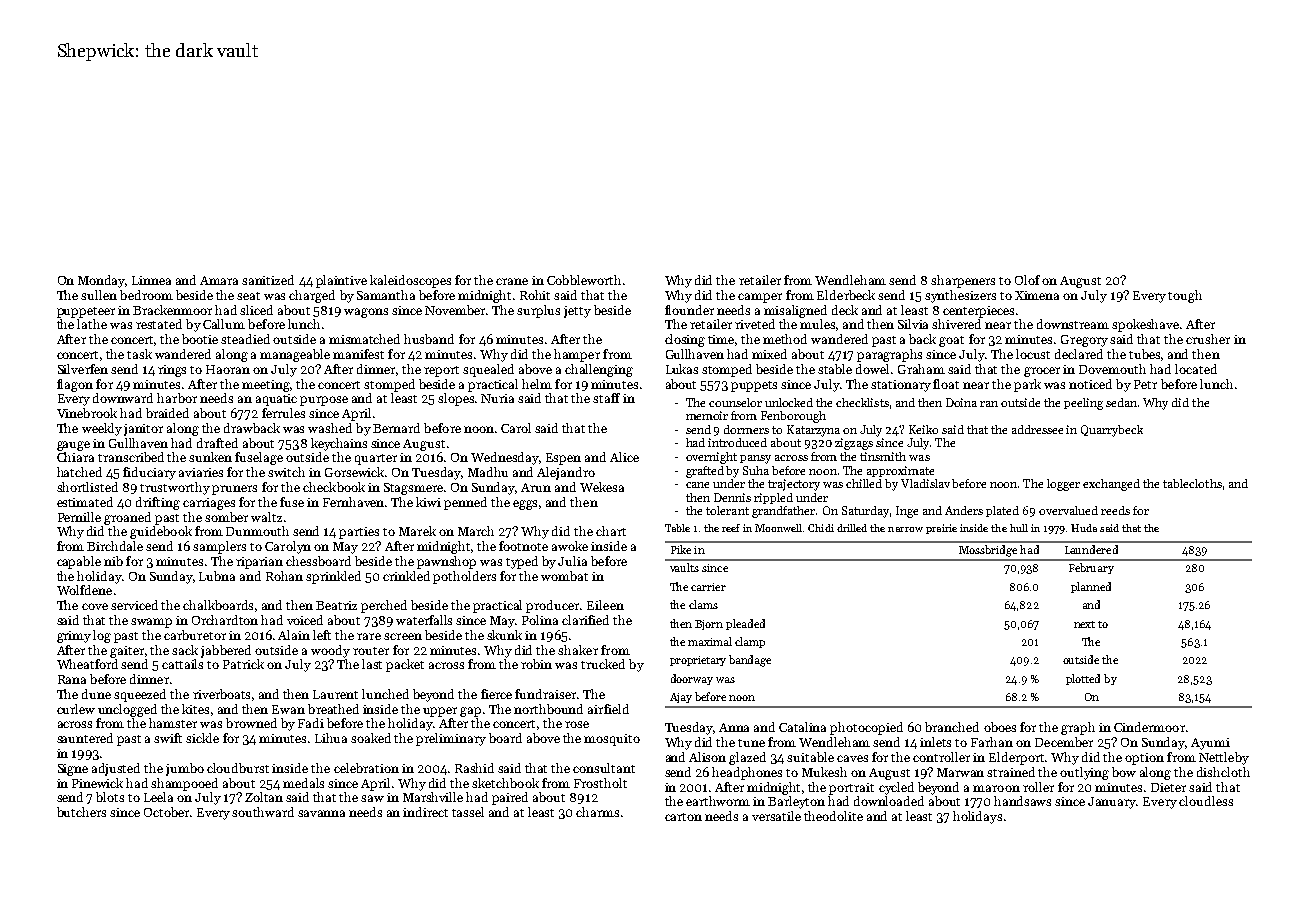 This screenshot has height=924, width=1308. I want to click on spokeshave, so click(1145, 325).
